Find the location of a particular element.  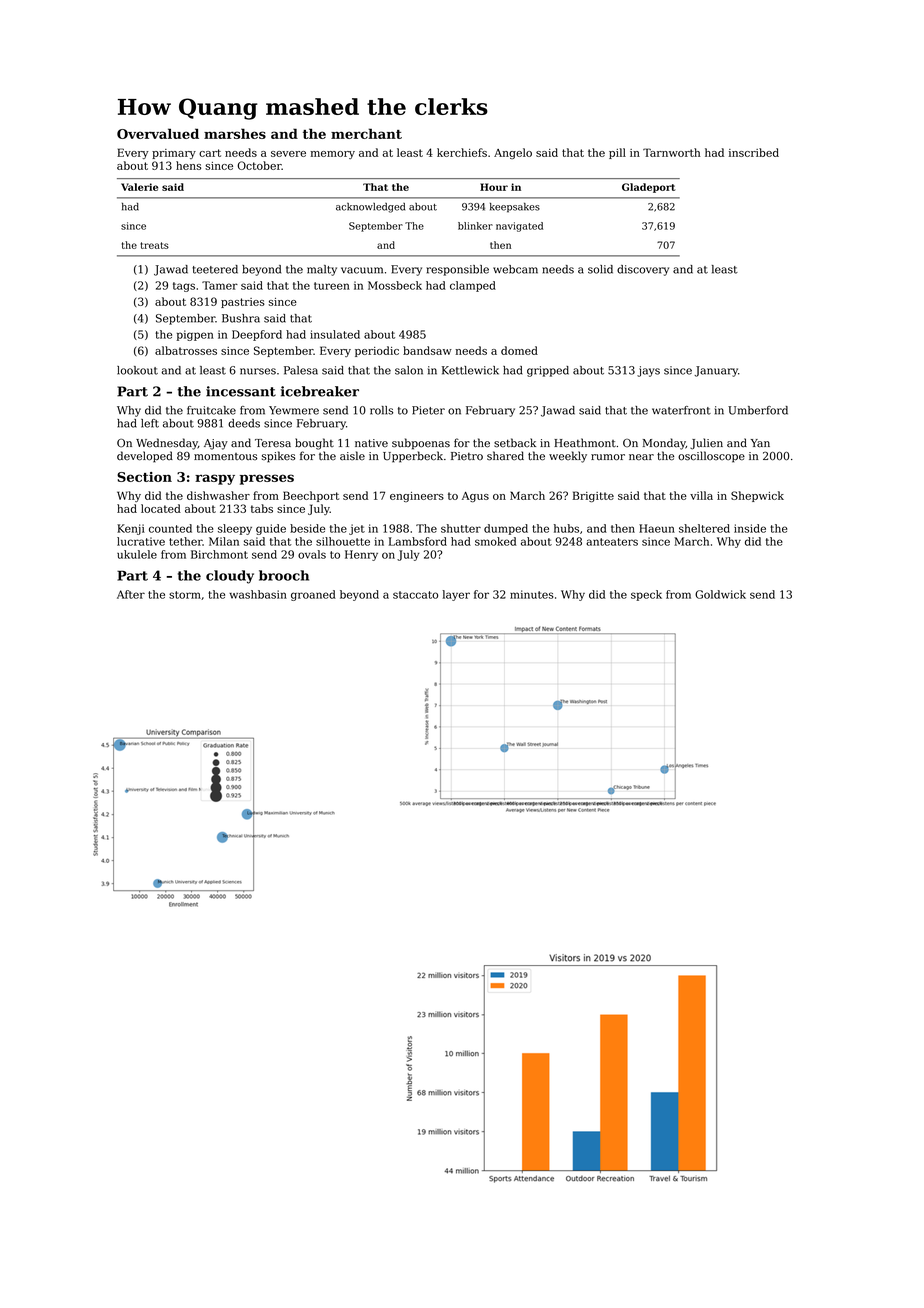

Yan is located at coordinates (760, 443).
